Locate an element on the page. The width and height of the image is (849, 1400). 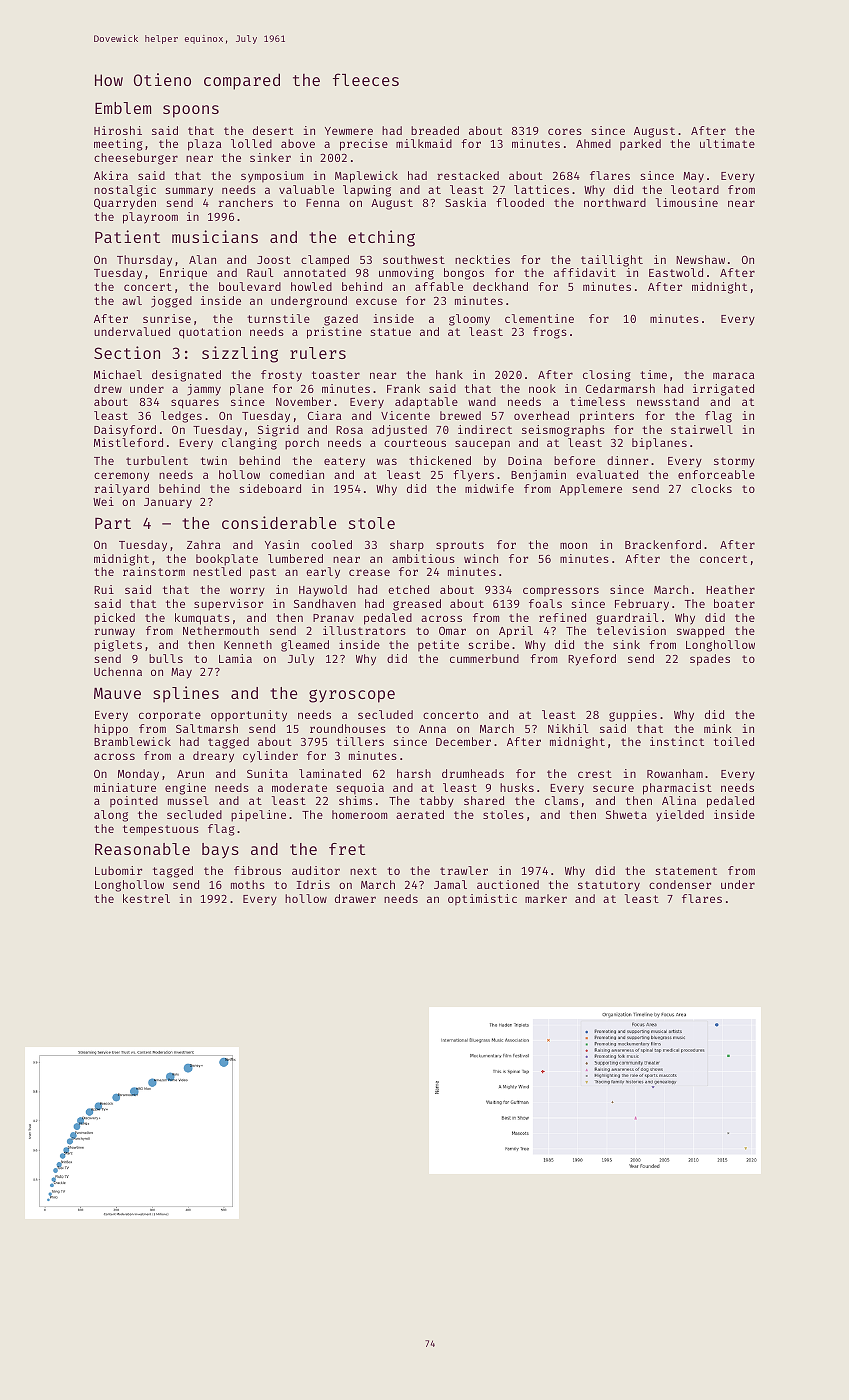
laminated is located at coordinates (330, 773).
